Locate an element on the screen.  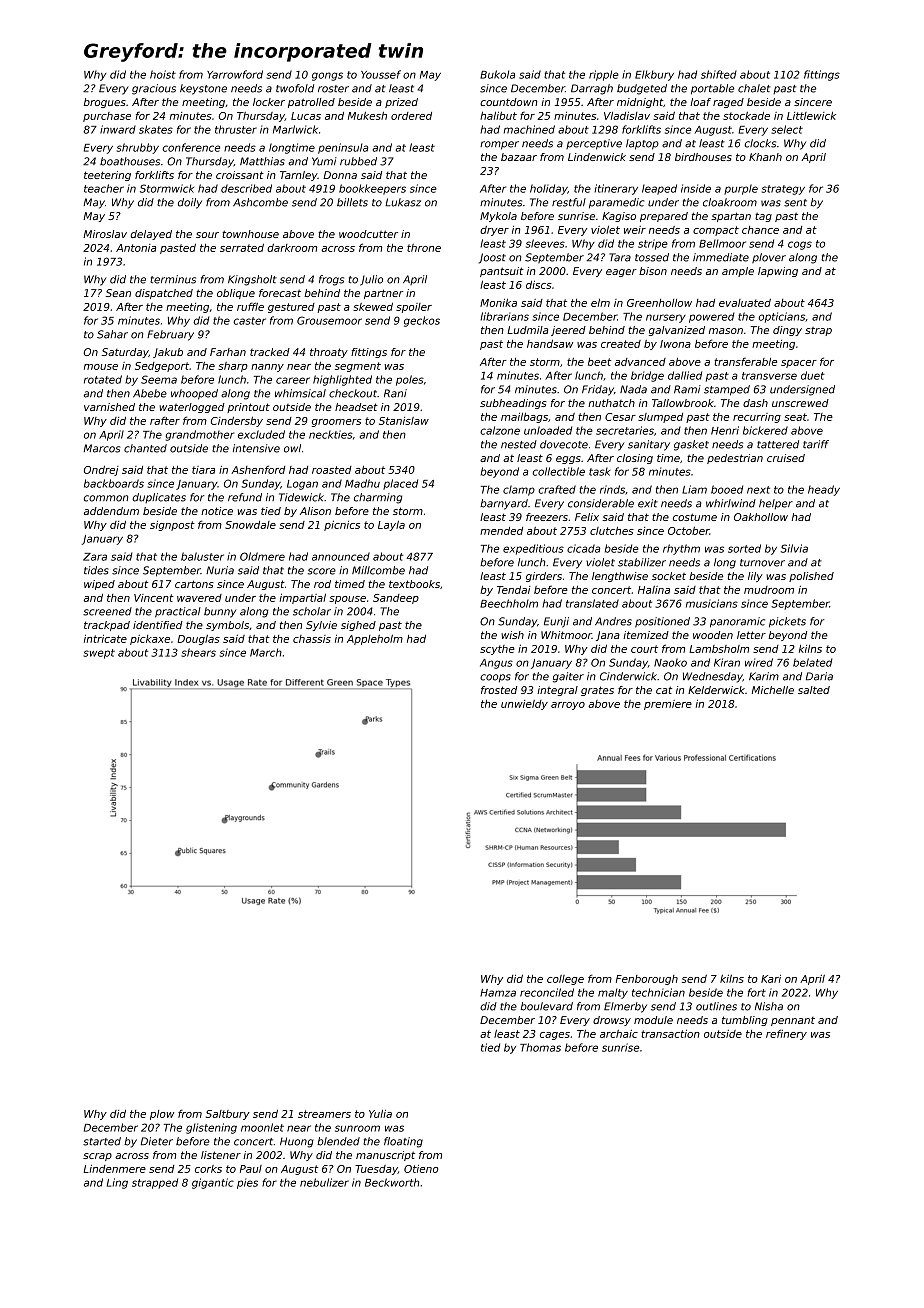
Saltbury is located at coordinates (228, 1115).
